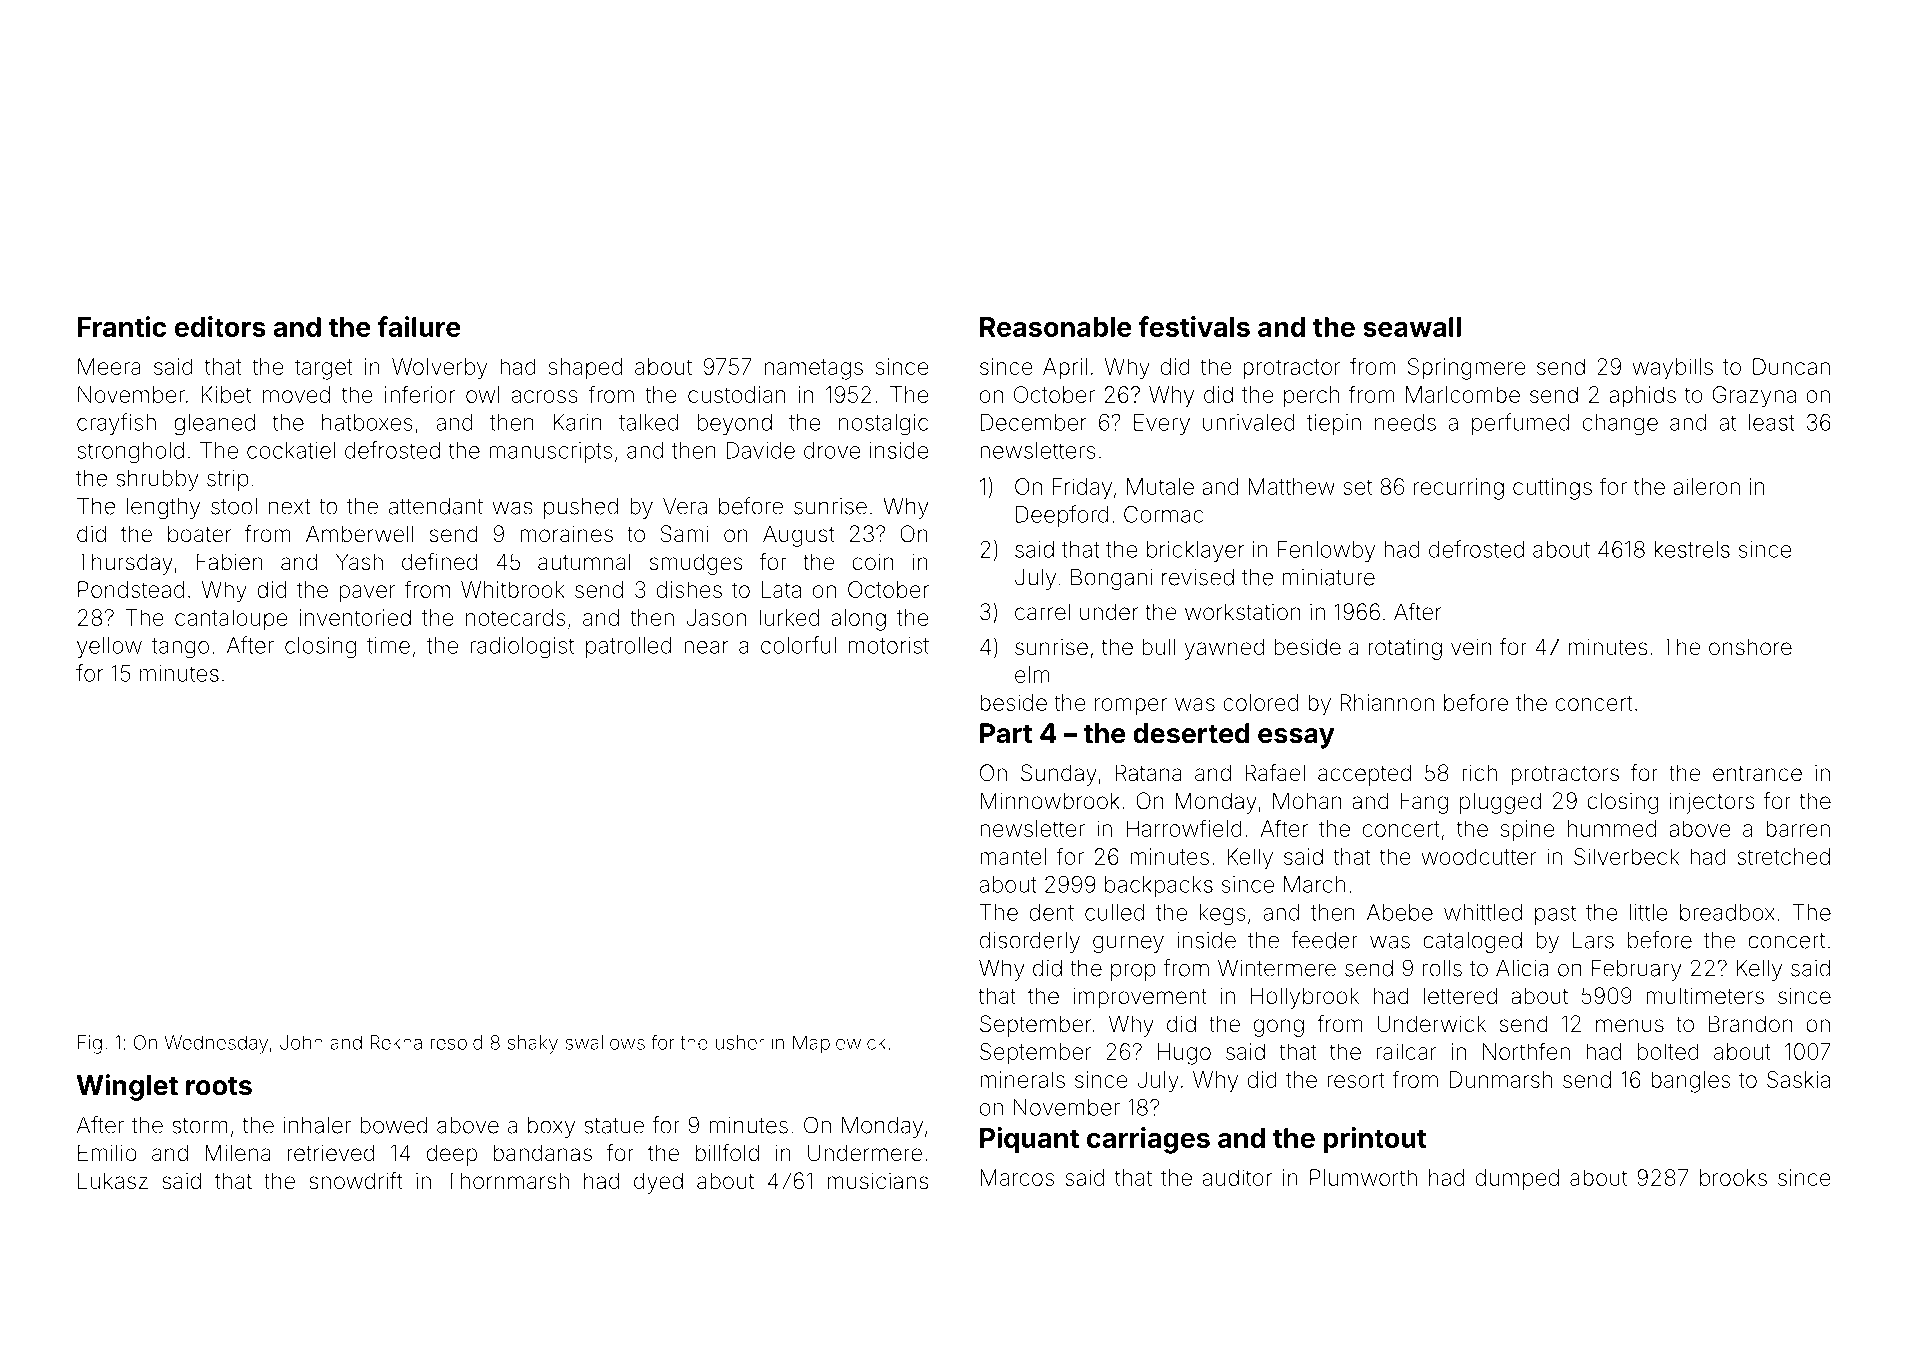  What do you see at coordinates (456, 1042) in the screenshot?
I see `resold` at bounding box center [456, 1042].
